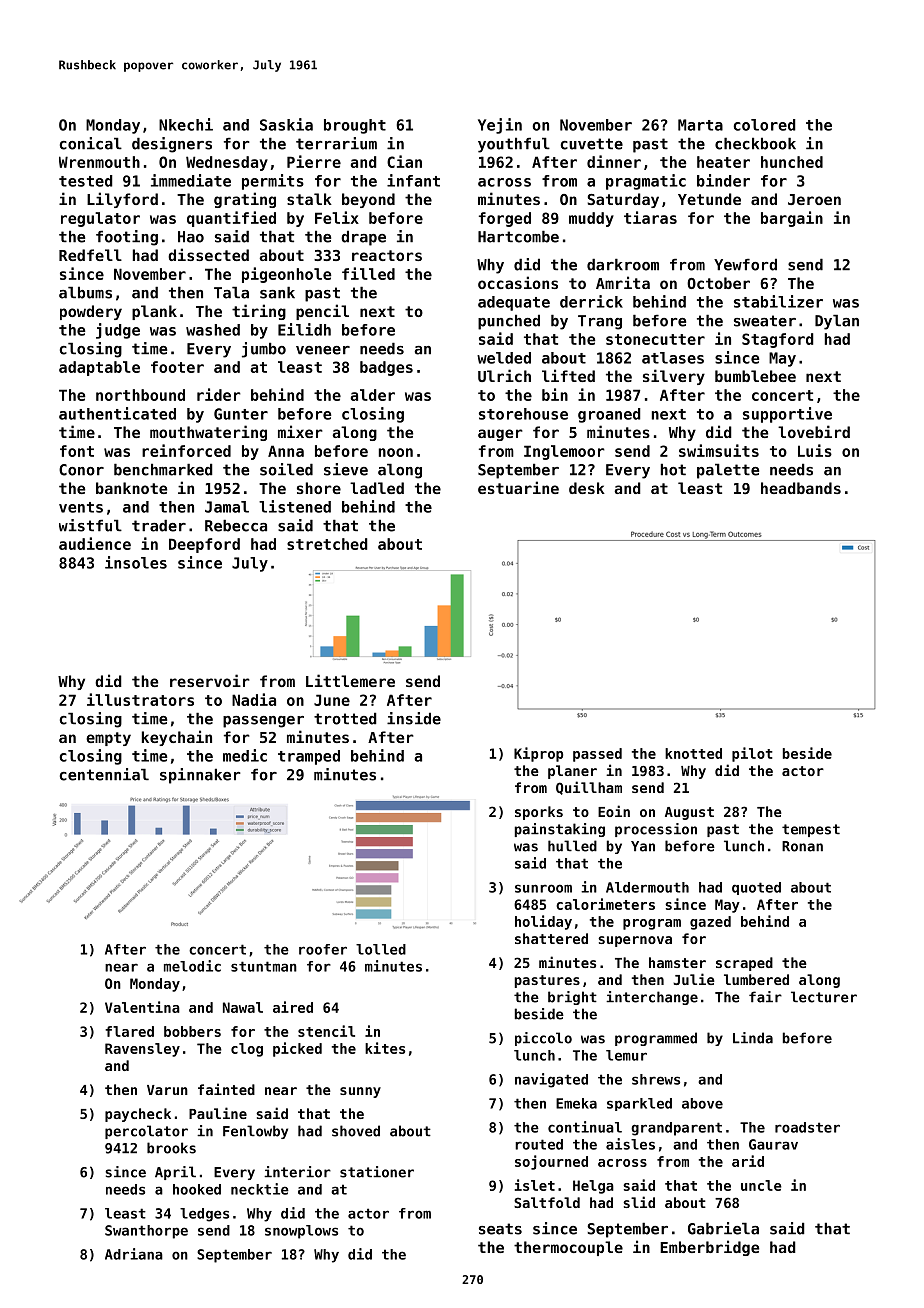  I want to click on stretched, so click(327, 544).
